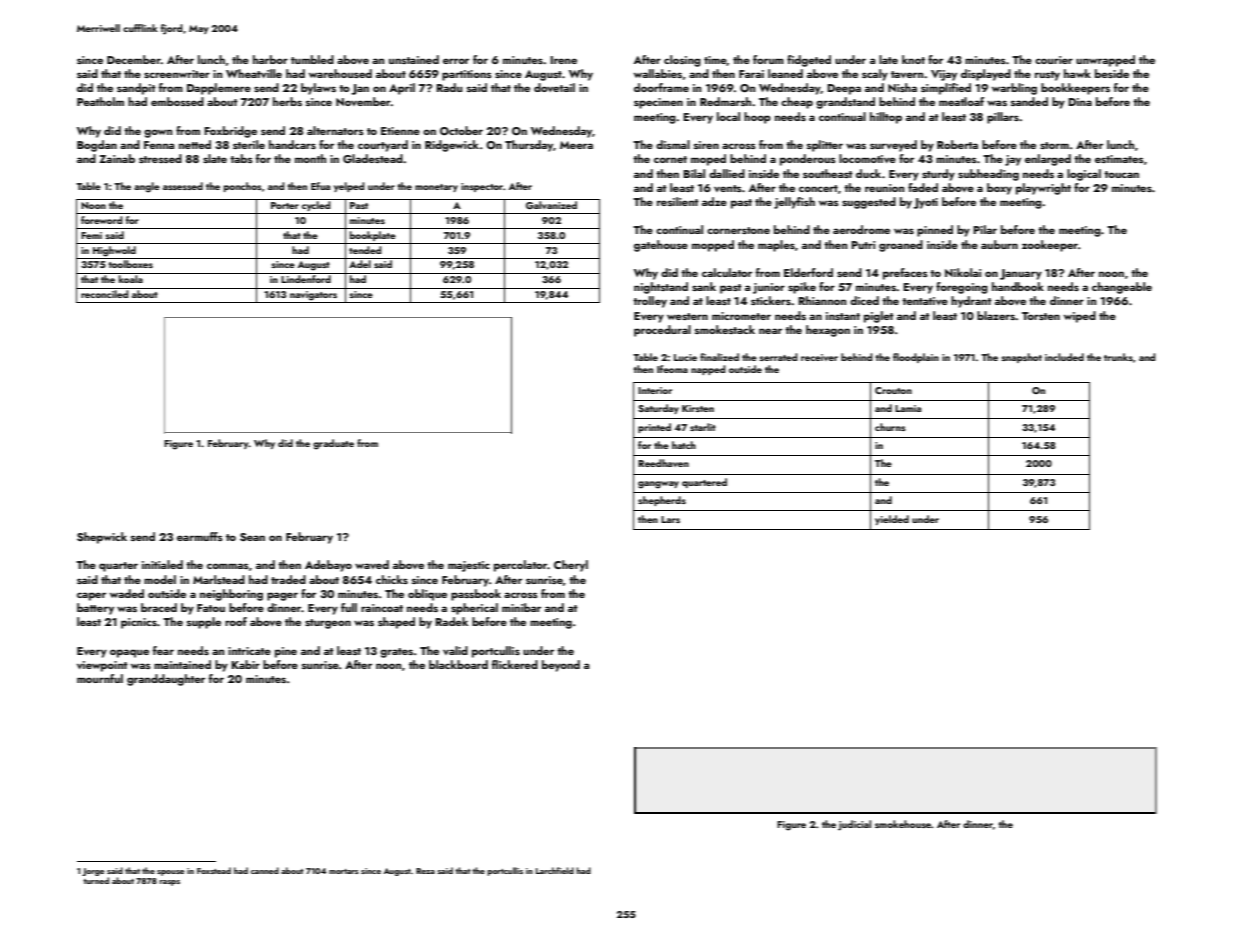 This screenshot has width=1233, height=952. I want to click on churns, so click(890, 427).
